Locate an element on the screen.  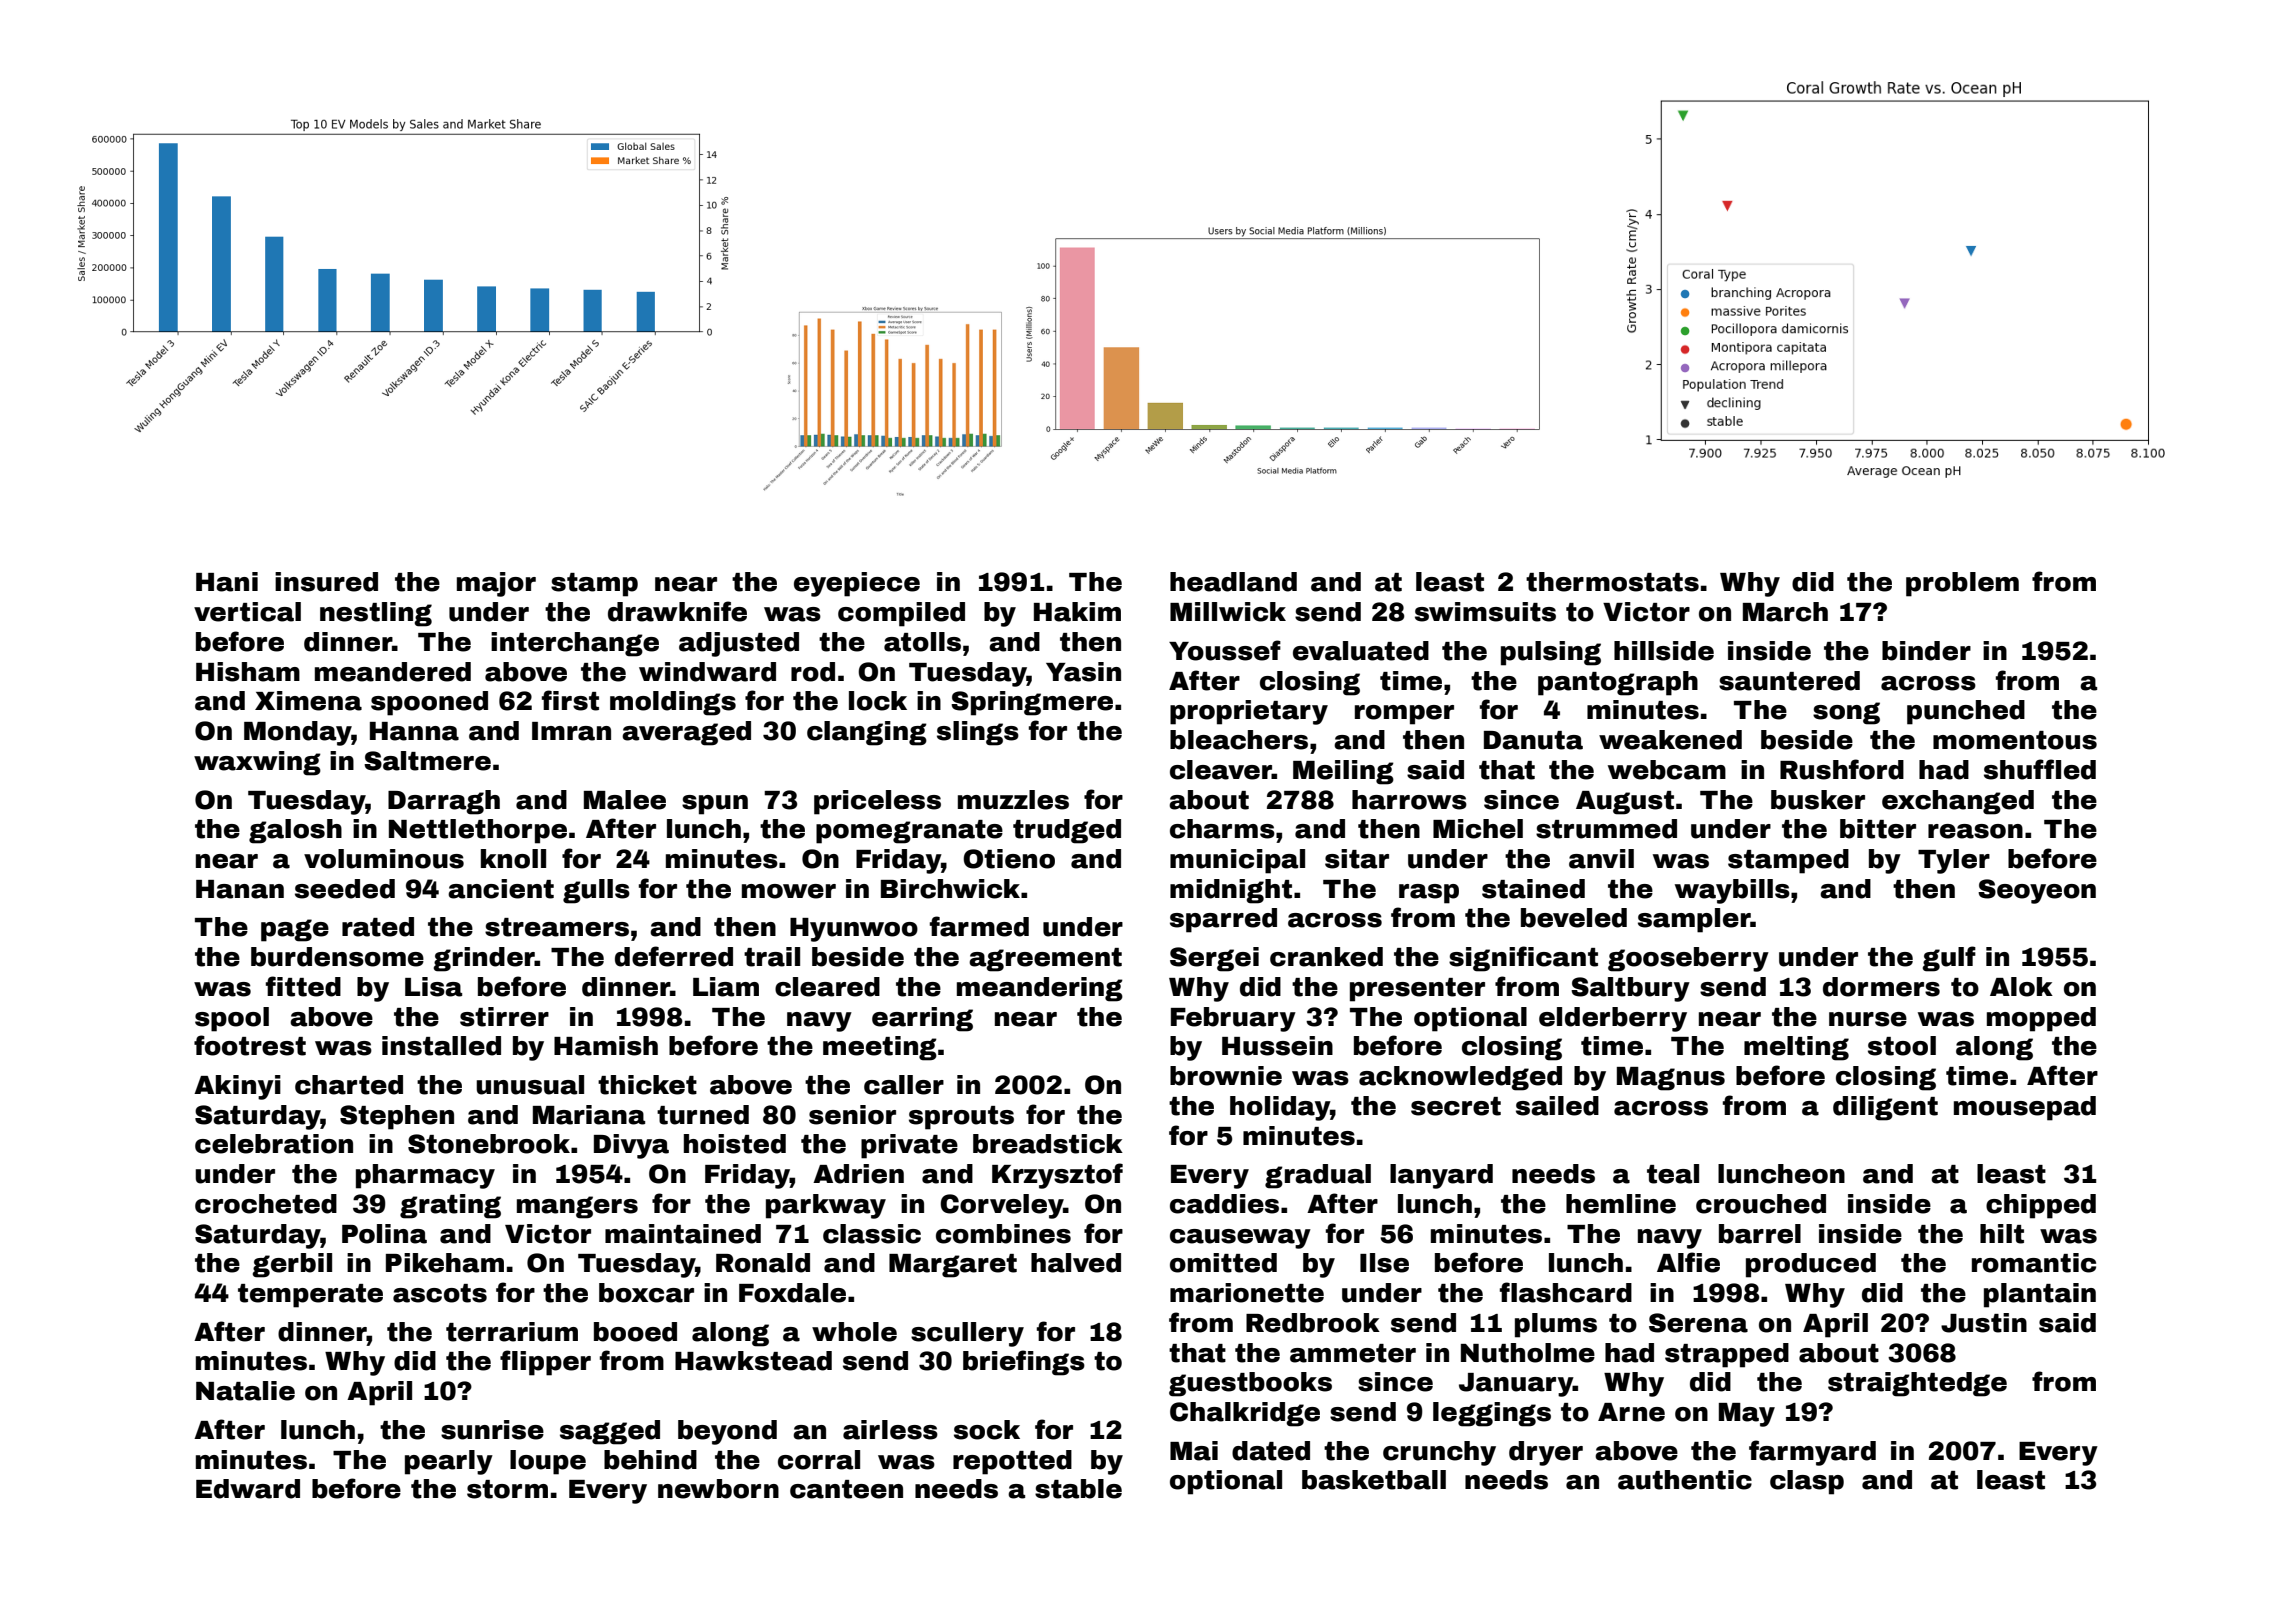
crocheted is located at coordinates (266, 1204).
